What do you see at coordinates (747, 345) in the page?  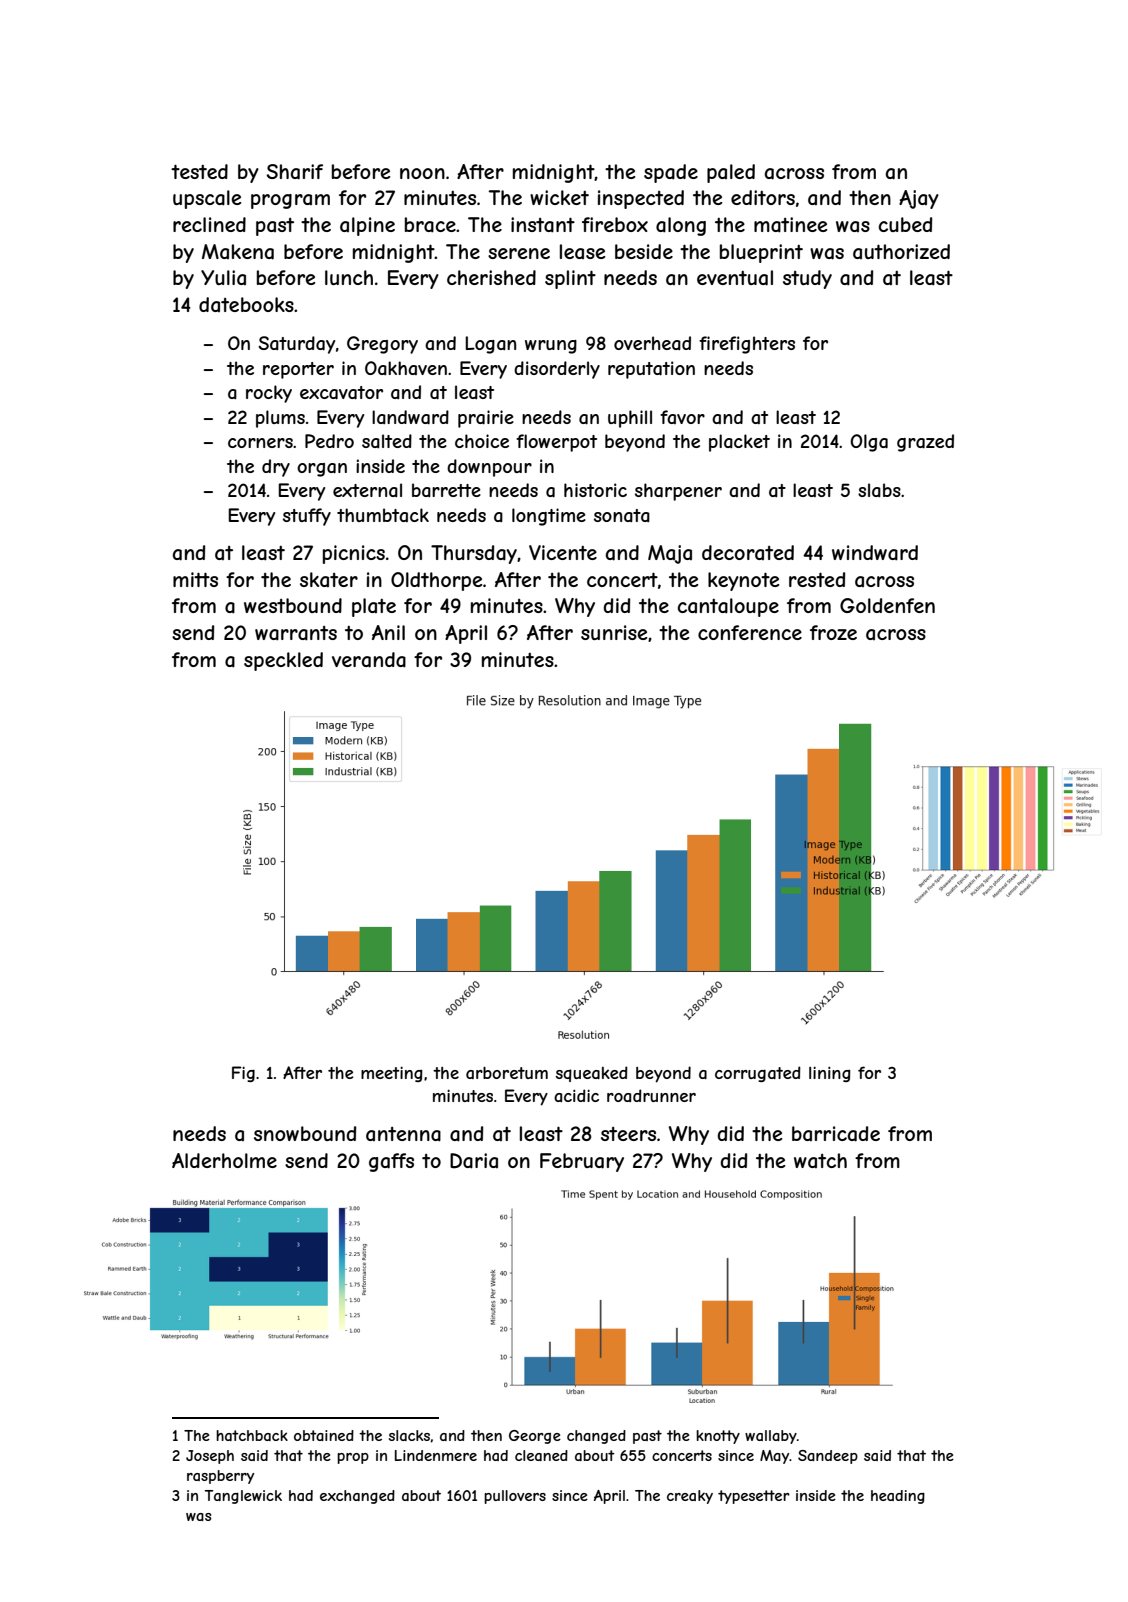 I see `firefighters` at bounding box center [747, 345].
